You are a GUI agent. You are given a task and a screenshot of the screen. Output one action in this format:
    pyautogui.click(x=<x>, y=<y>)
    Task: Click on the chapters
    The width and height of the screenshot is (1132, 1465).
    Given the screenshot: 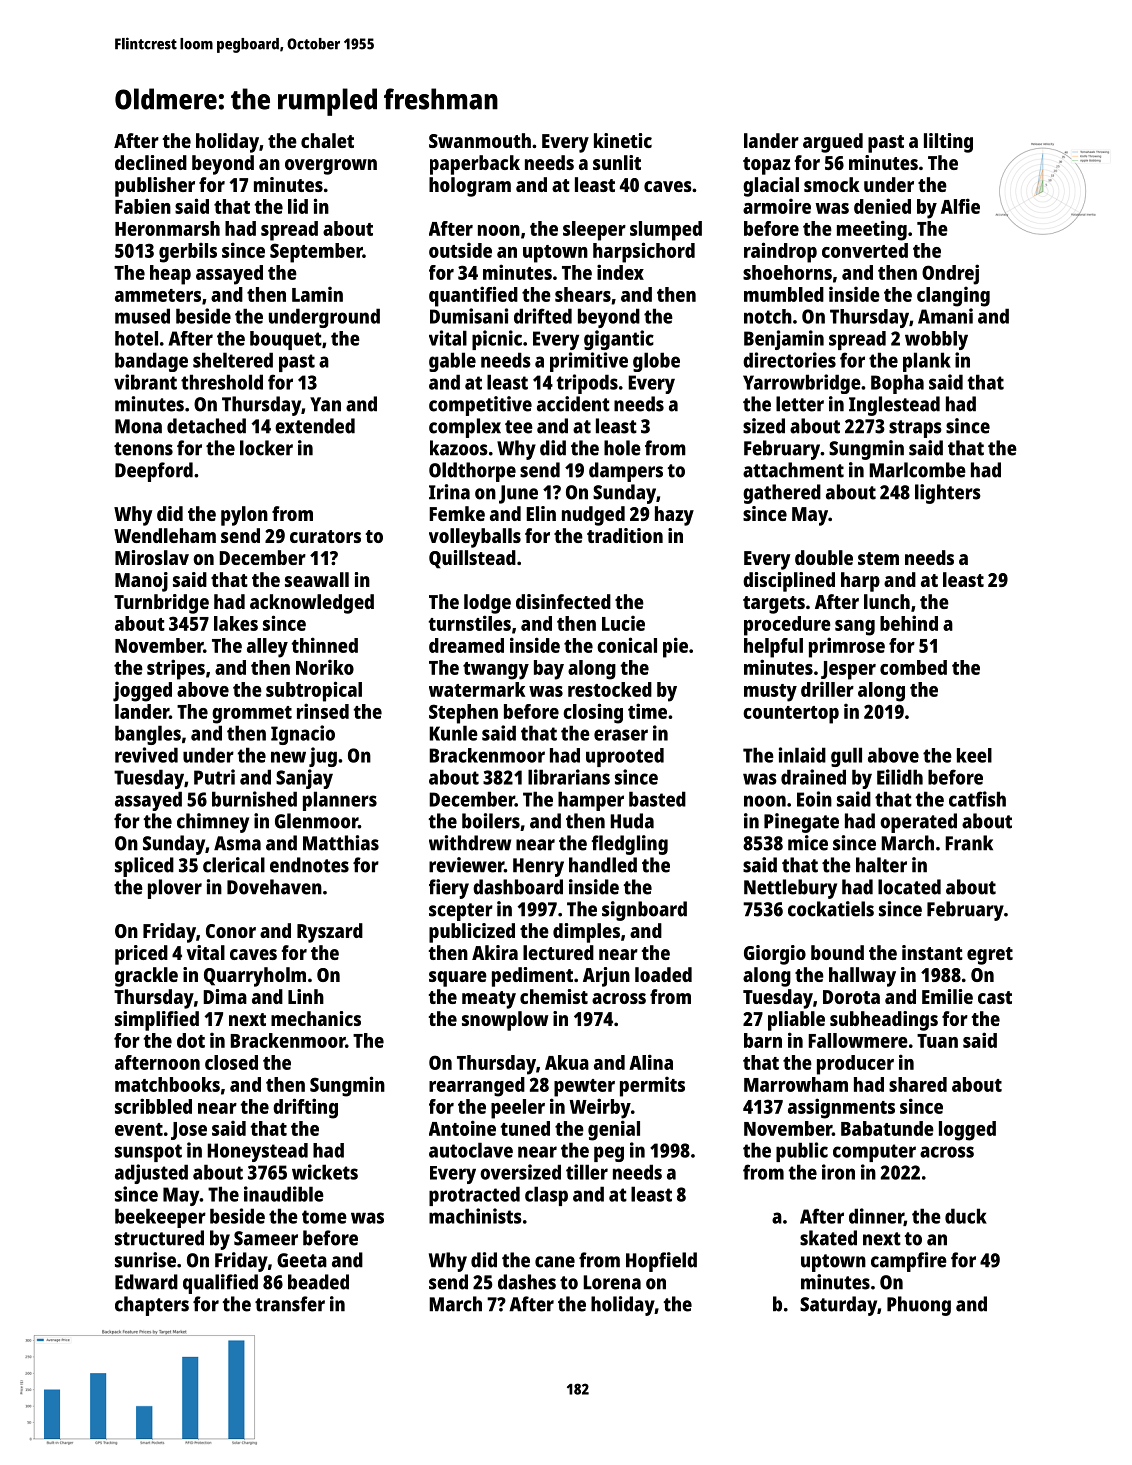 What is the action you would take?
    pyautogui.click(x=152, y=1306)
